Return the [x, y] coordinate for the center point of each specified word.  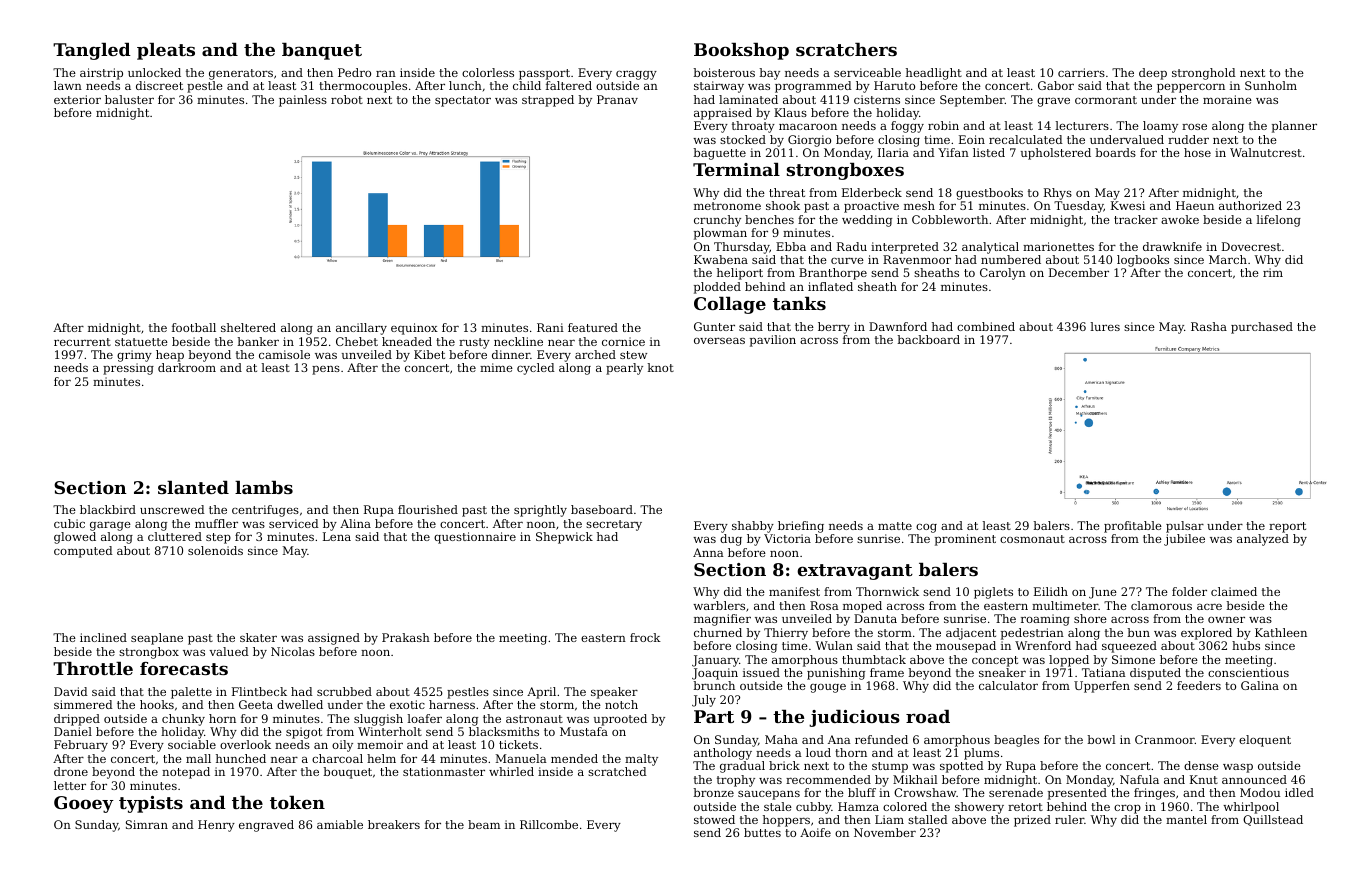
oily [342, 746]
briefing [801, 527]
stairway [719, 87]
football [194, 327]
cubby [814, 808]
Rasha [1209, 326]
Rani [550, 327]
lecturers [1082, 125]
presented [1077, 794]
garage [110, 526]
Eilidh [1051, 591]
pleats [166, 51]
